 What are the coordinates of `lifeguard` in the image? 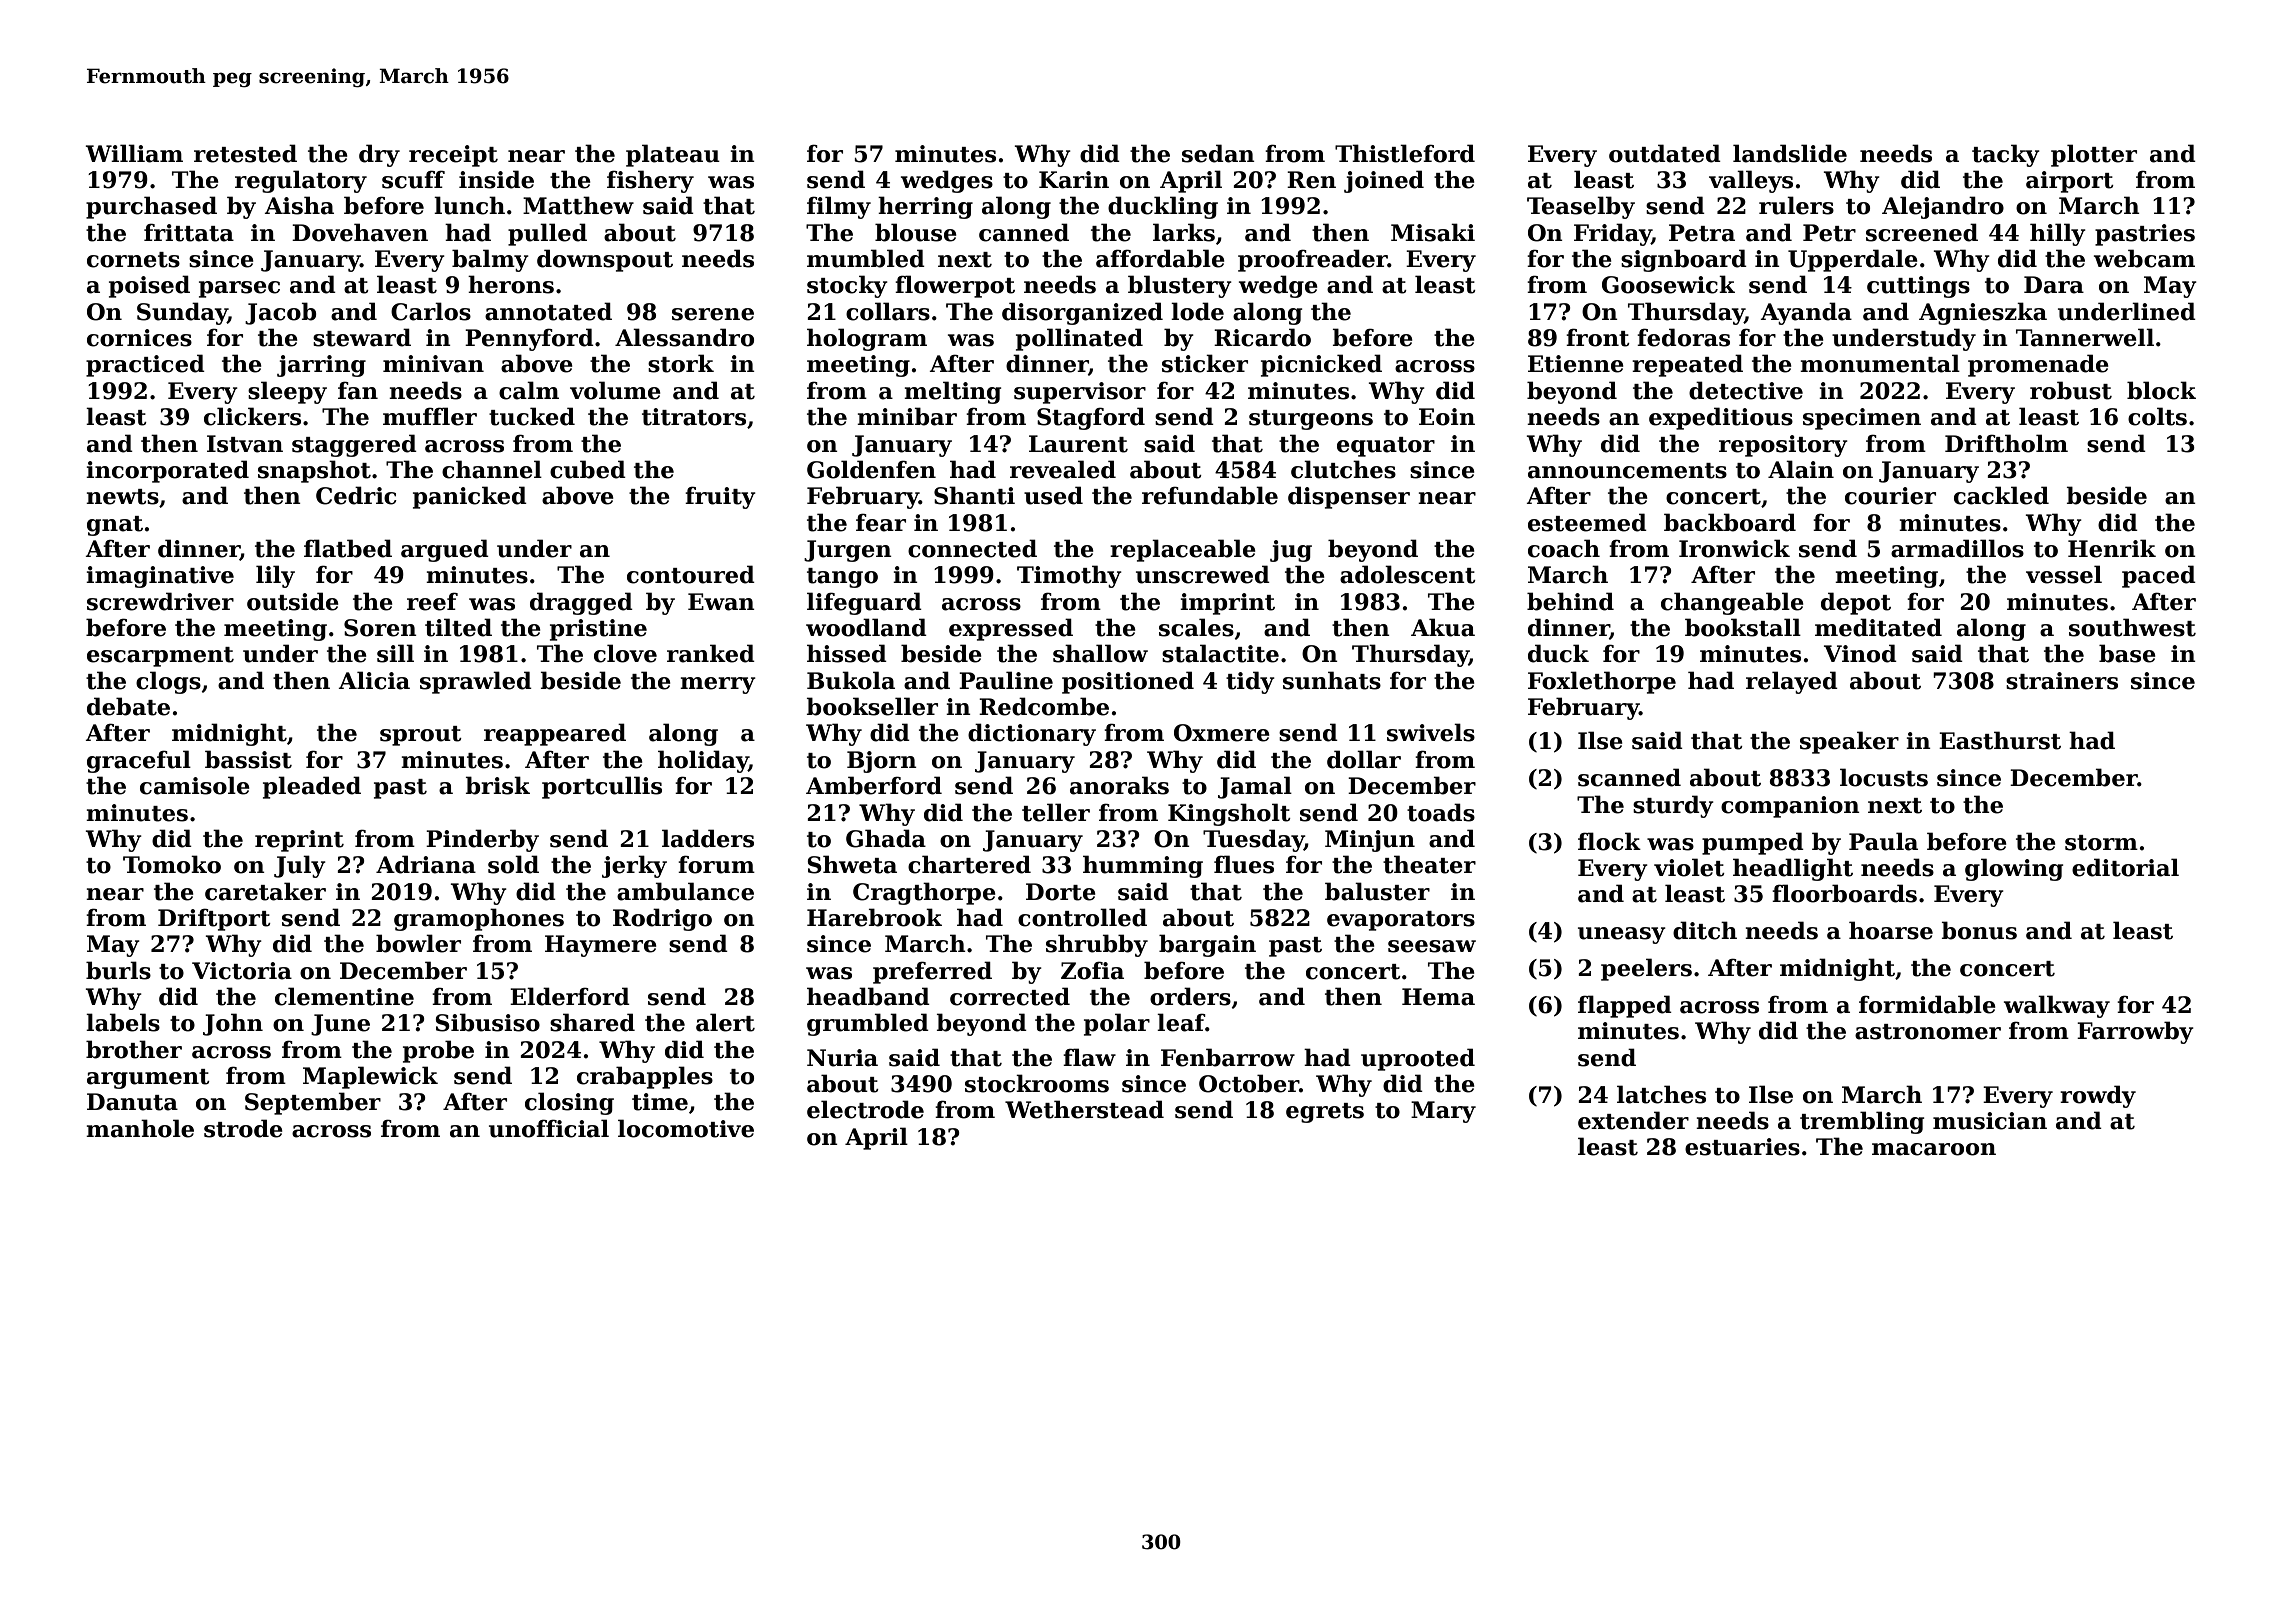 It's located at (864, 603).
